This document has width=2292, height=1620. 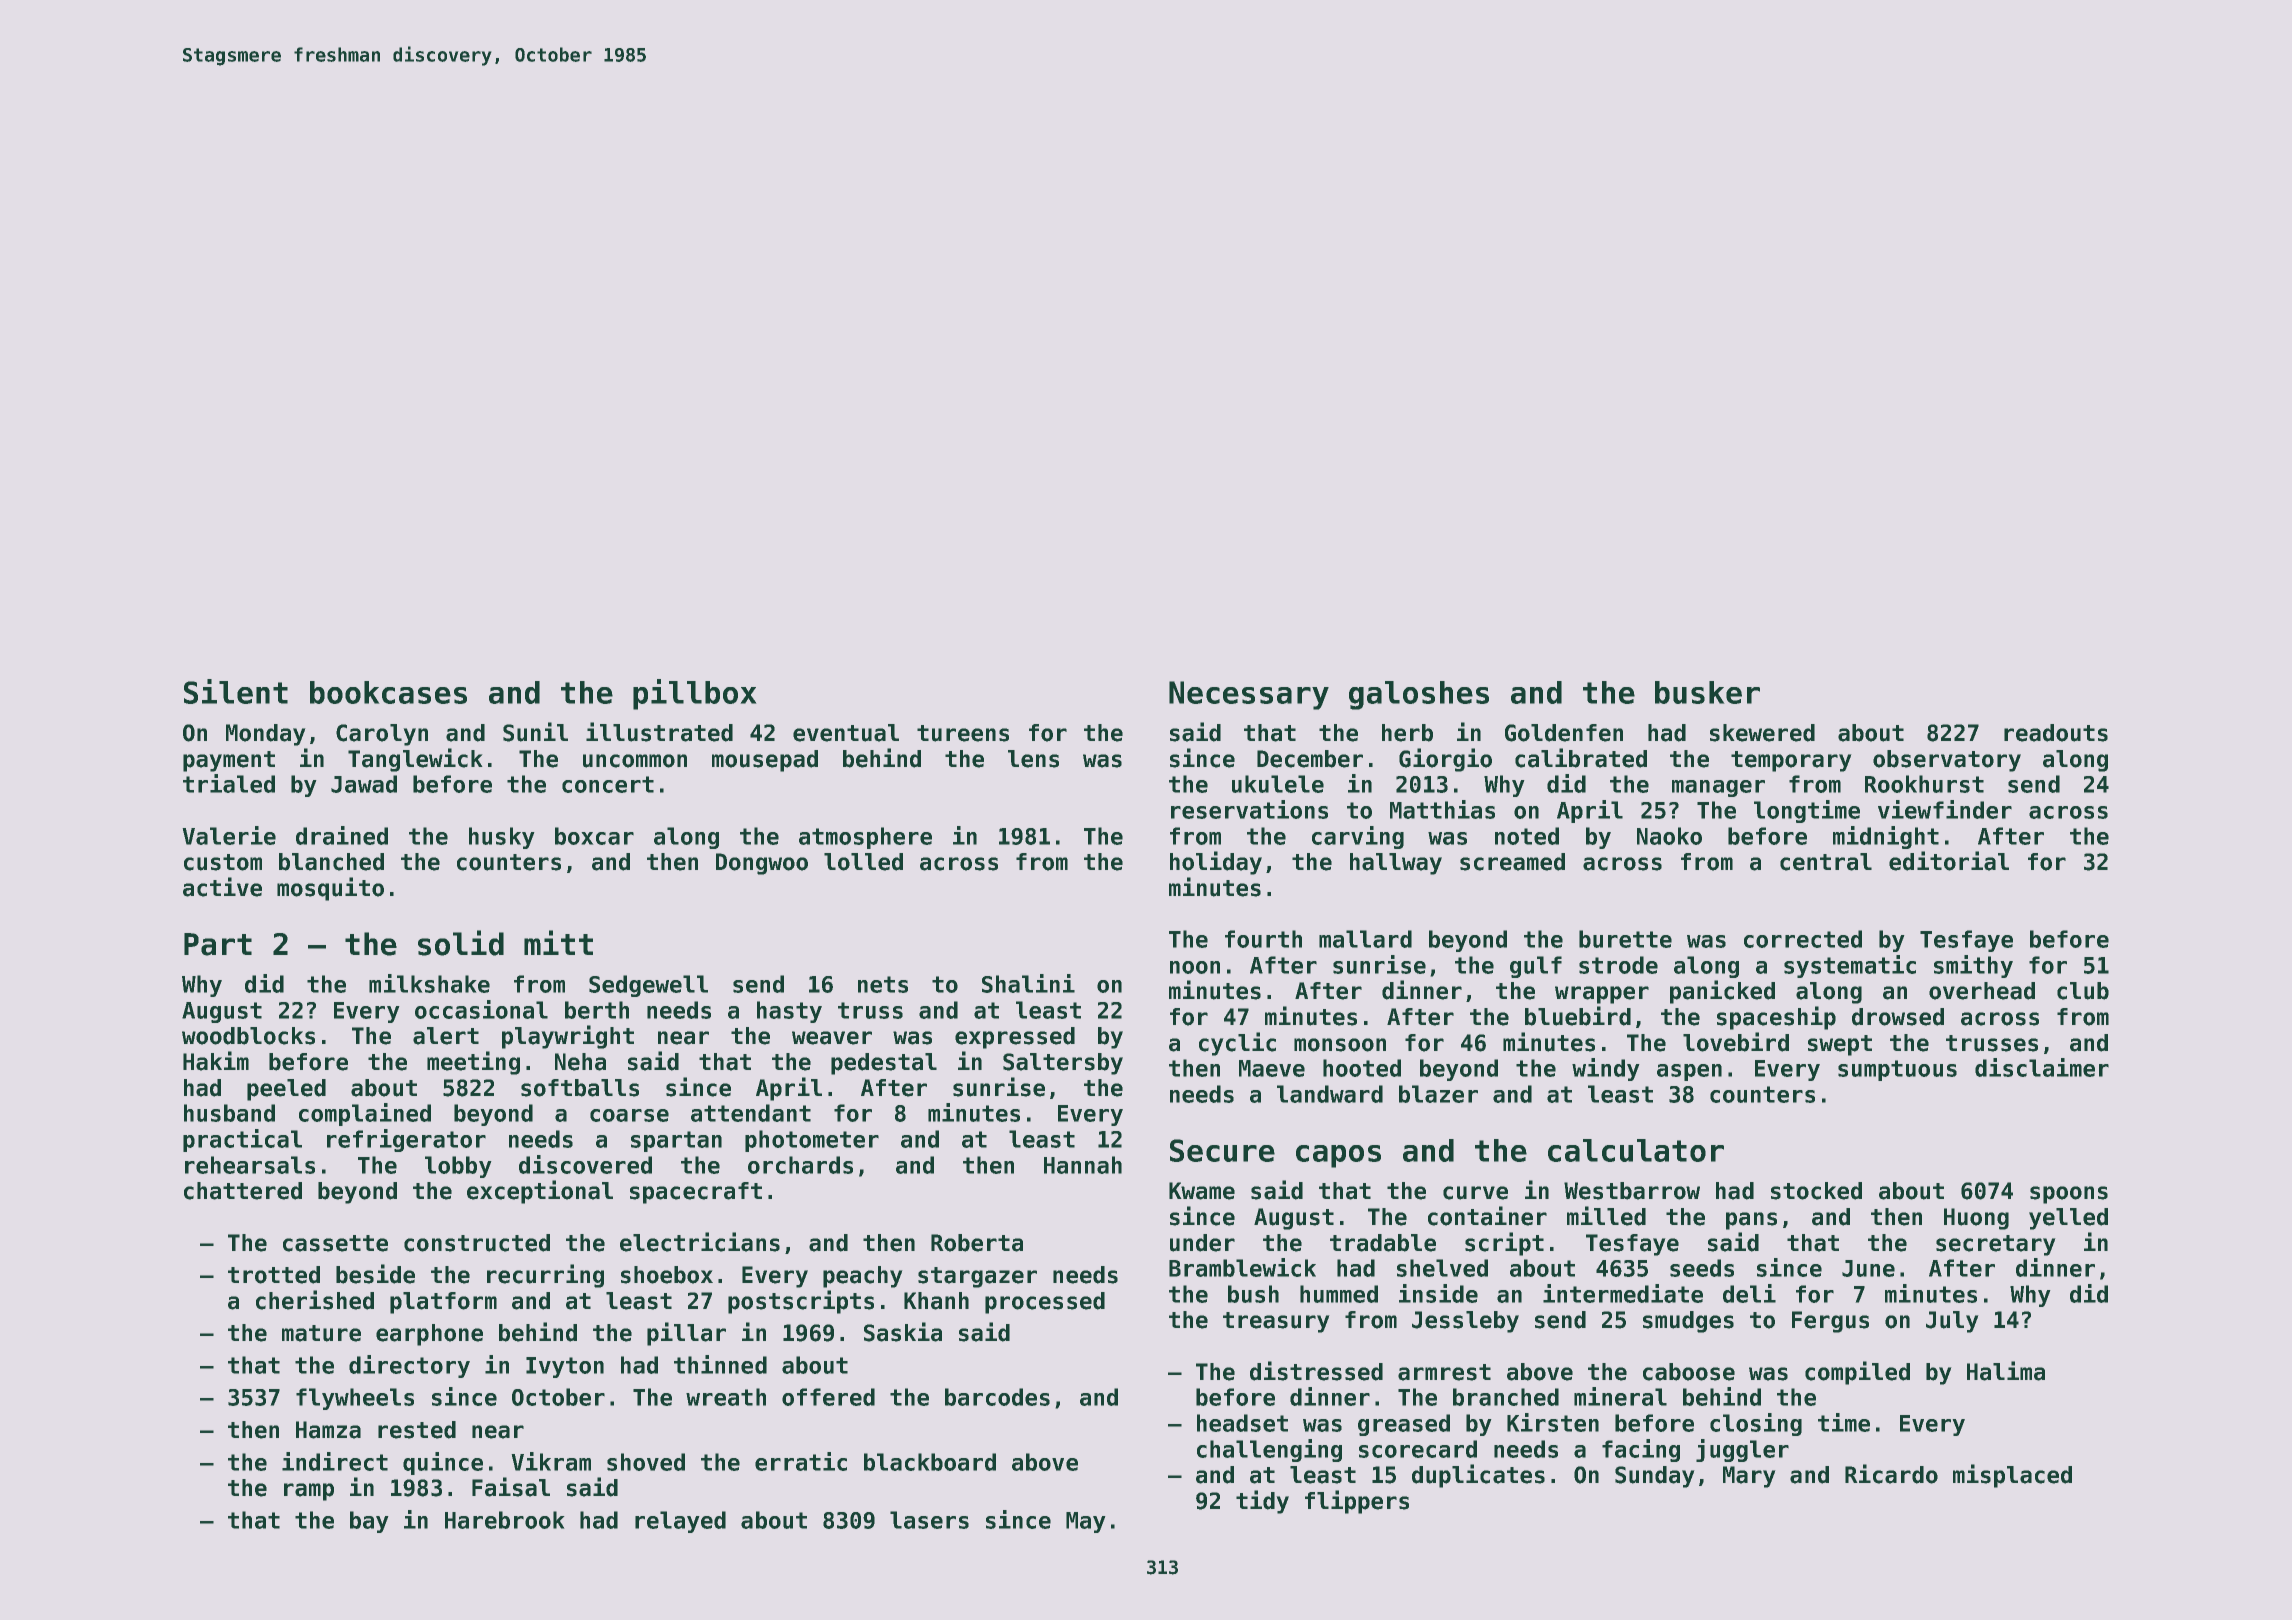 What do you see at coordinates (1689, 1072) in the document?
I see `aspen` at bounding box center [1689, 1072].
